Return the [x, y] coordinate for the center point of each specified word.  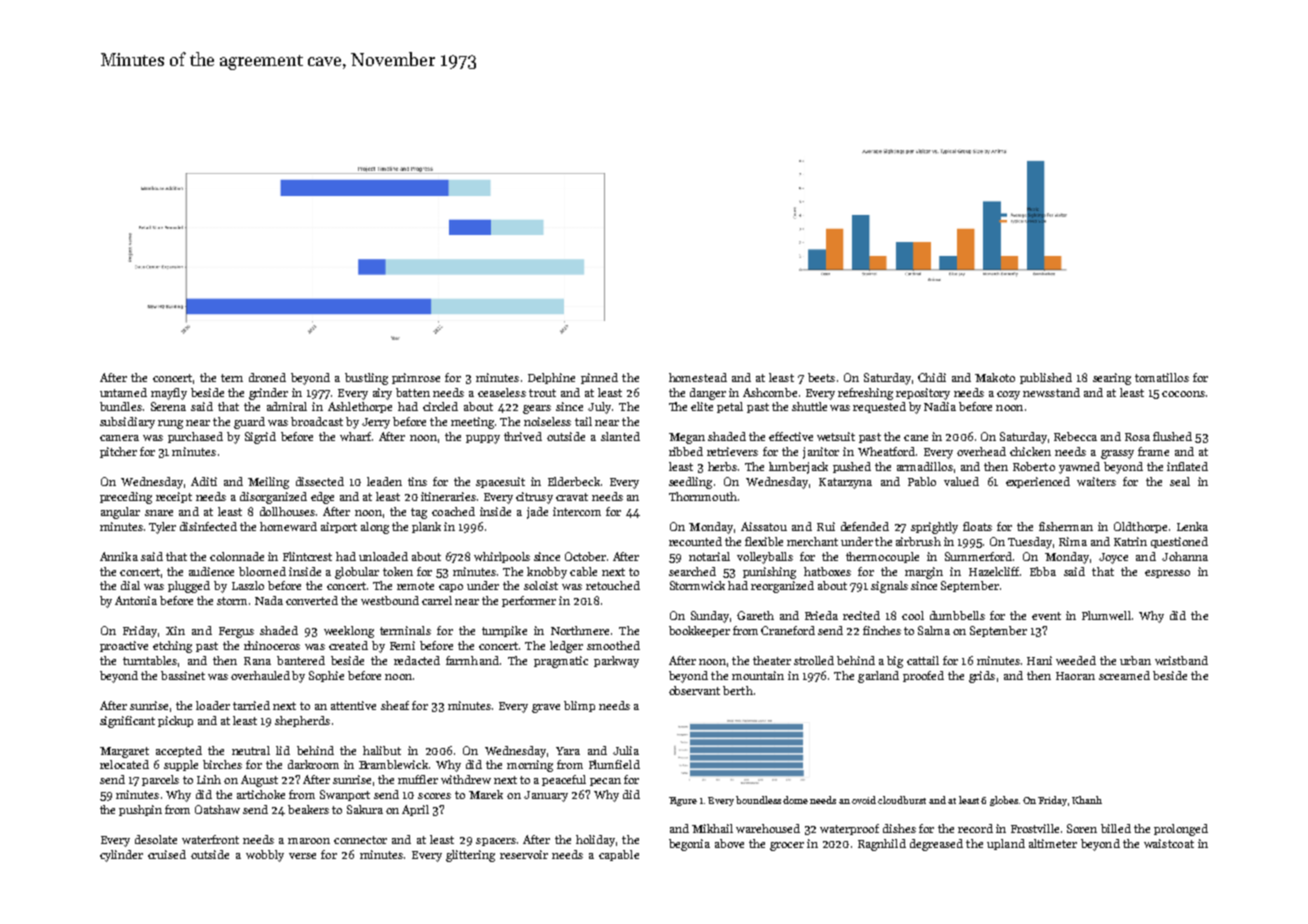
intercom [577, 511]
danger [708, 394]
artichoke [261, 794]
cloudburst [902, 800]
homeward [288, 526]
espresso [1167, 574]
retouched [613, 585]
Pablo [922, 481]
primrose [416, 378]
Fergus [236, 632]
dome [795, 800]
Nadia [940, 406]
